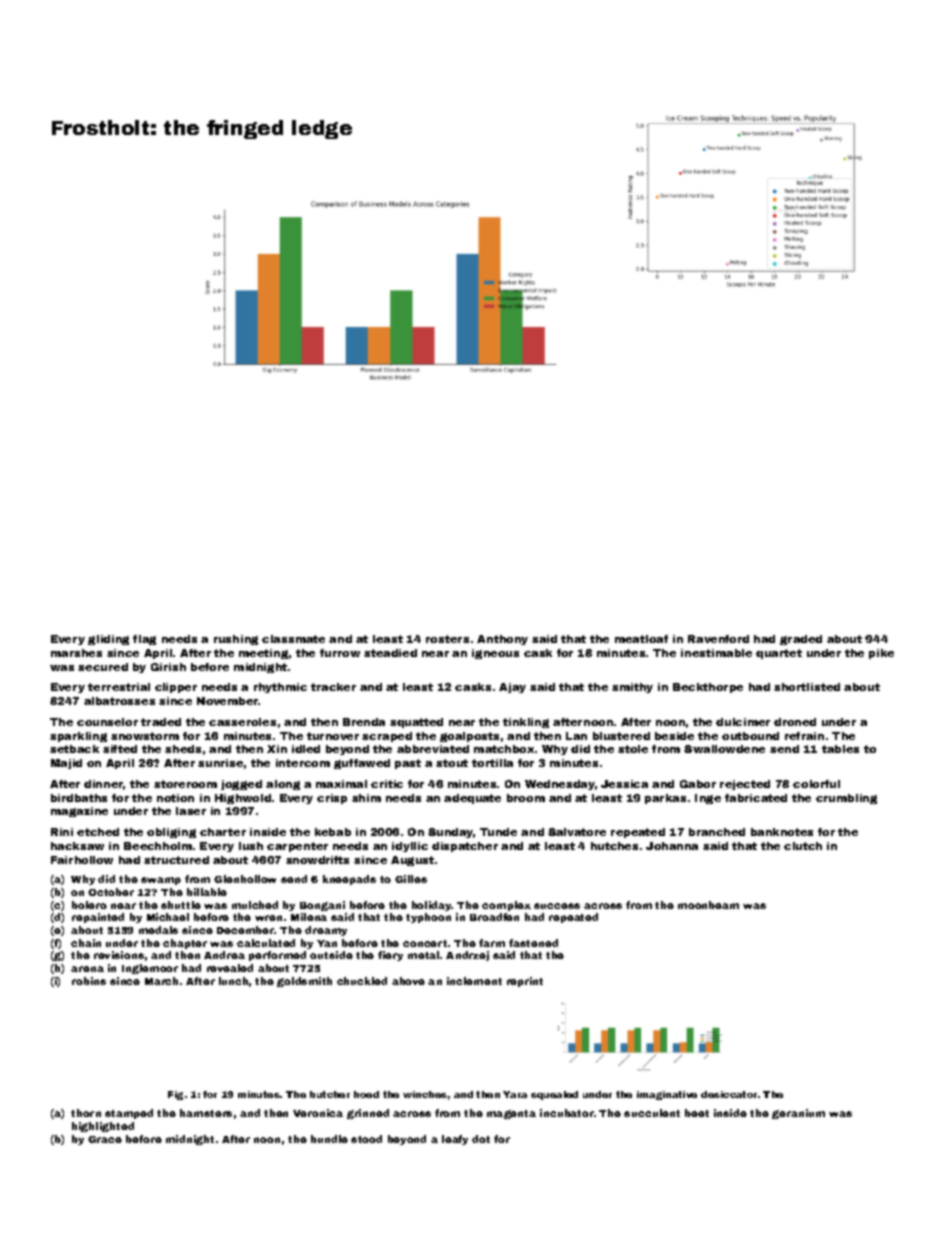 This screenshot has width=952, height=1233. What do you see at coordinates (803, 846) in the screenshot?
I see `clutch` at bounding box center [803, 846].
